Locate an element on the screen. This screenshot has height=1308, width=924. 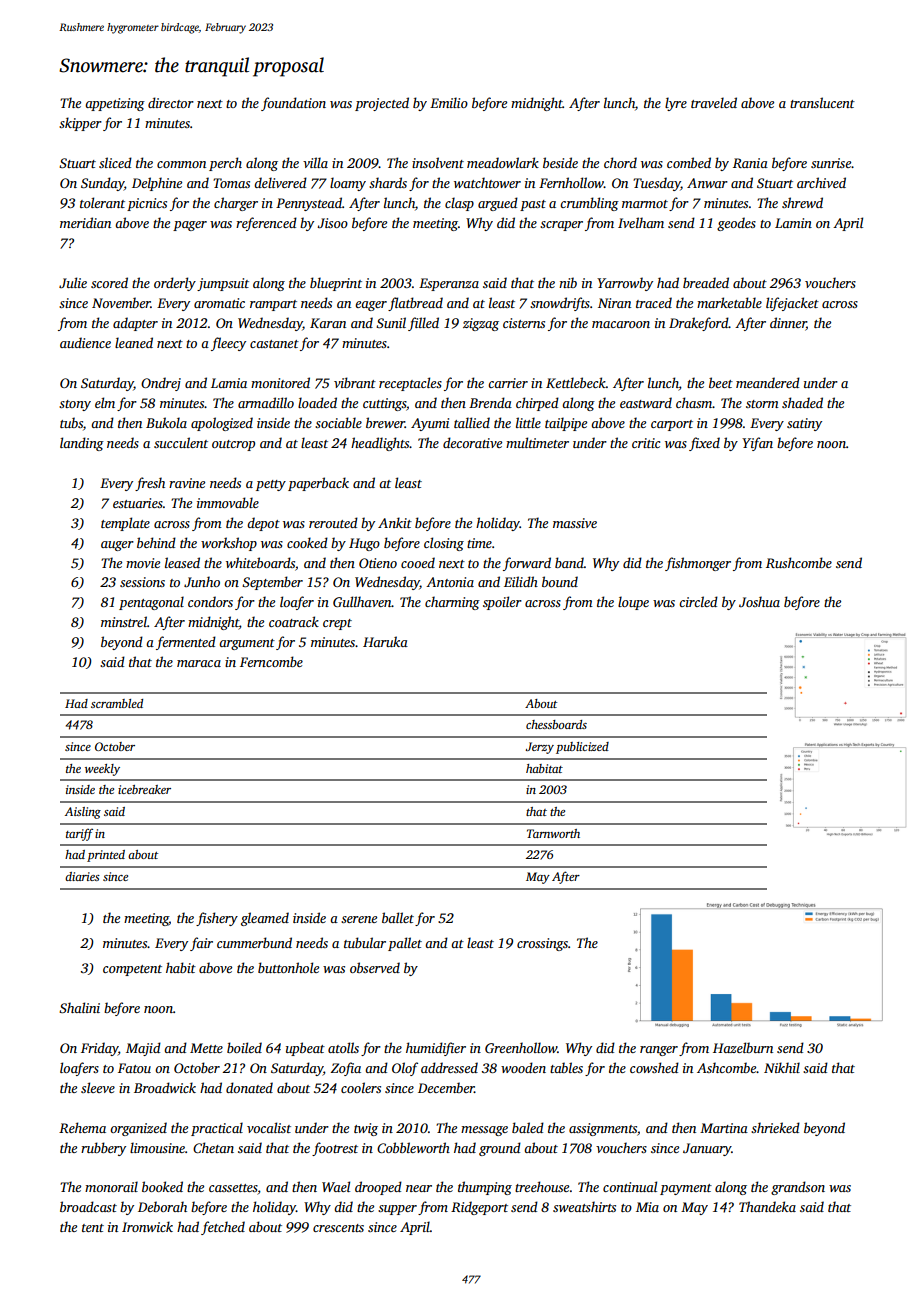
Kettlebeck is located at coordinates (576, 382).
